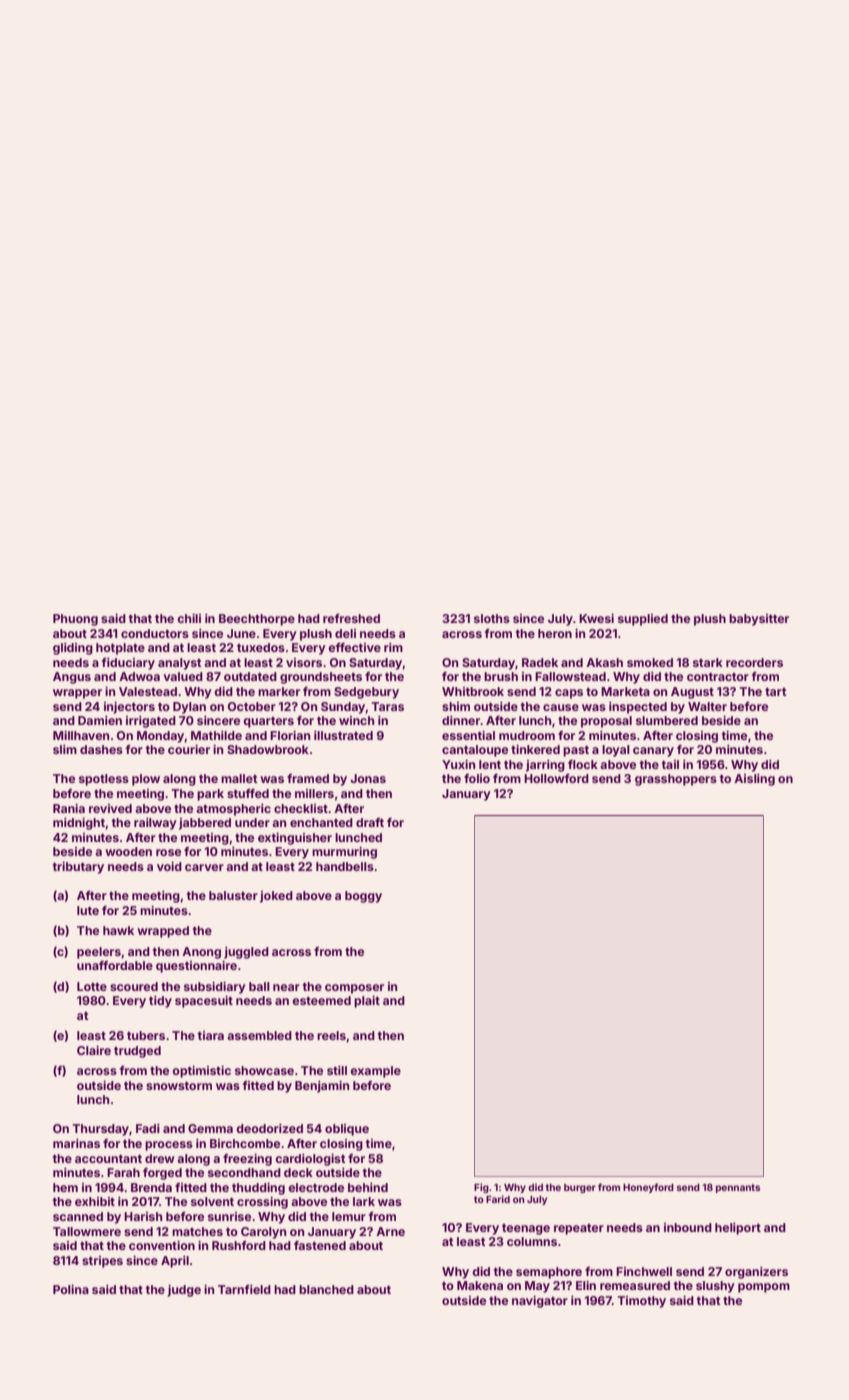 Image resolution: width=849 pixels, height=1400 pixels. Describe the element at coordinates (204, 867) in the image. I see `carver` at that location.
